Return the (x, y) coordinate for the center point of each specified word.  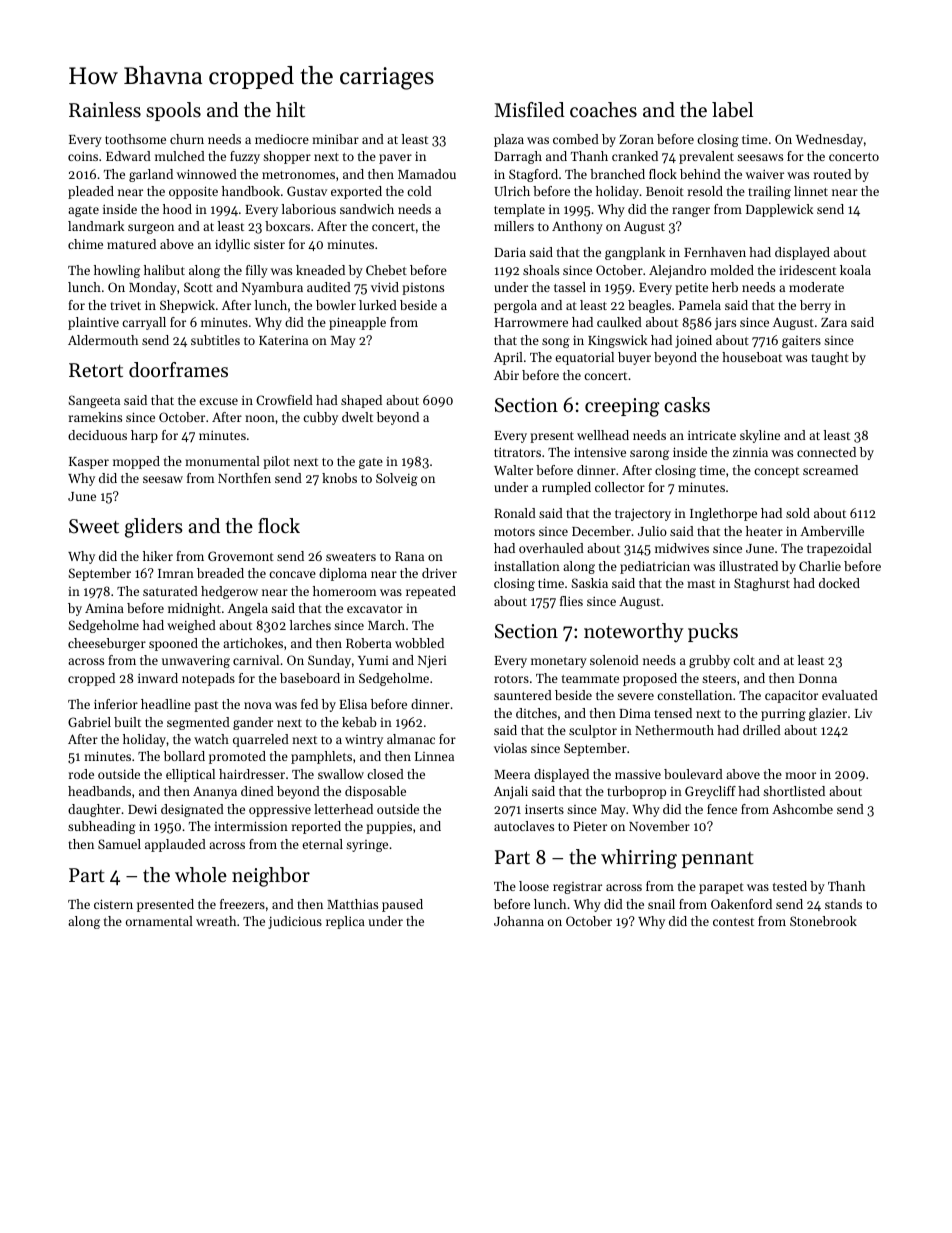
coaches (603, 110)
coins (83, 156)
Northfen (244, 478)
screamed (830, 470)
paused (402, 905)
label (732, 110)
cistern (113, 904)
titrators (517, 452)
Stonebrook (823, 921)
